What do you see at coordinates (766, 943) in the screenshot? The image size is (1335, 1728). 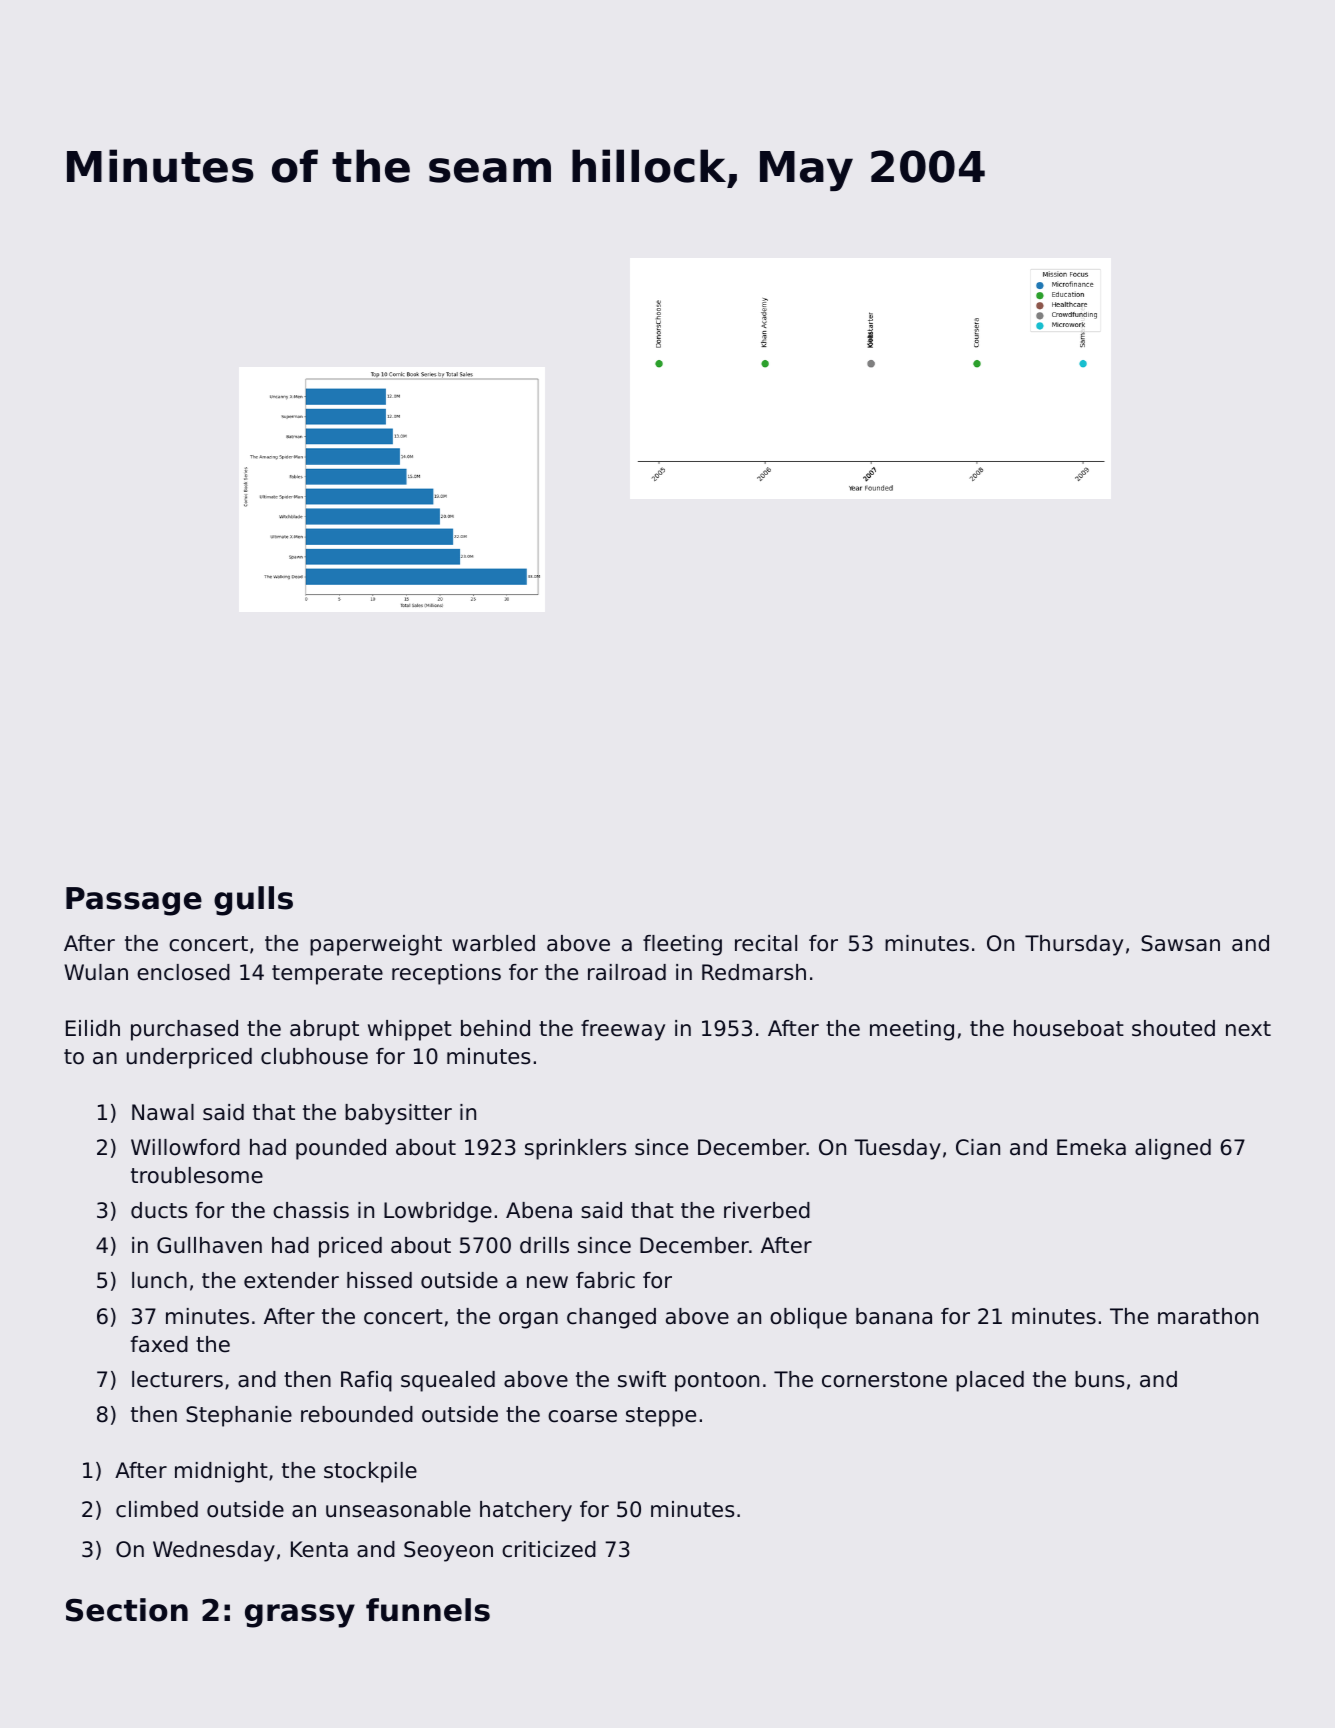 I see `recital` at bounding box center [766, 943].
